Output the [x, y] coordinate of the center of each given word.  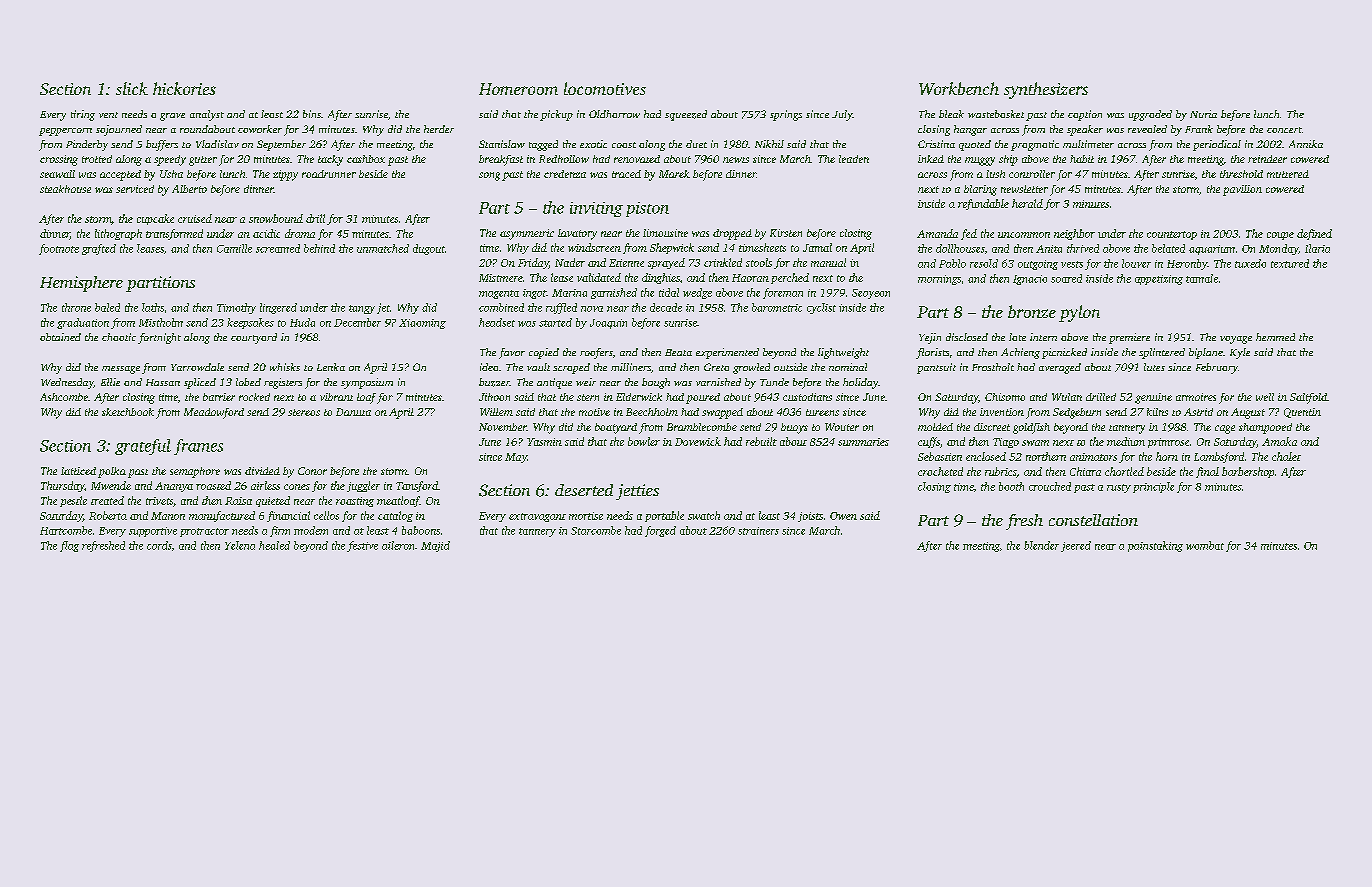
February [1217, 368]
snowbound [276, 218]
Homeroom [518, 89]
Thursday [62, 486]
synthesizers [1046, 90]
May [516, 458]
